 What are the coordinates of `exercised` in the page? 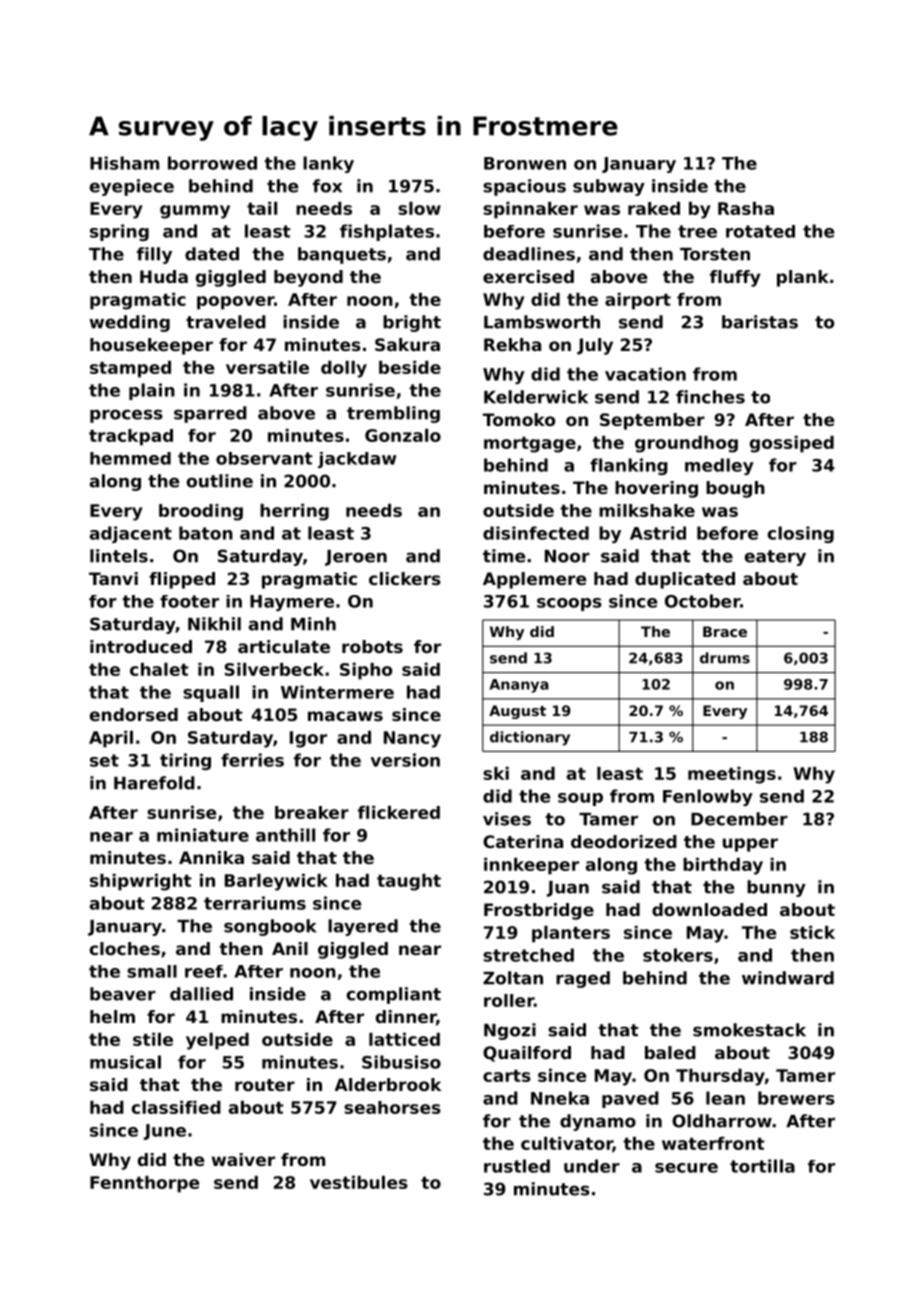 It's located at (528, 276).
